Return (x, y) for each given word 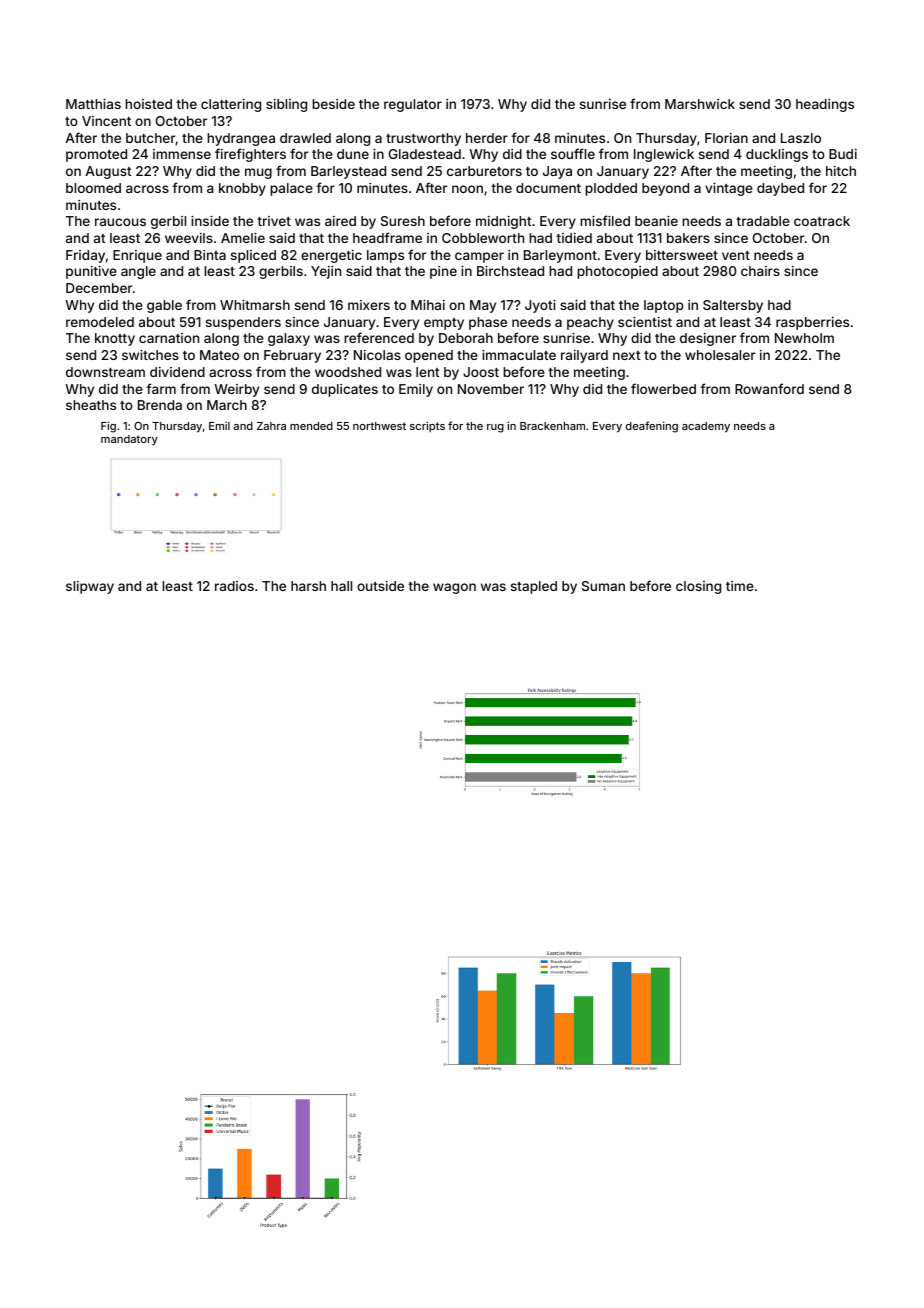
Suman (603, 586)
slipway (90, 587)
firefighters (250, 155)
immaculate (519, 355)
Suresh (403, 221)
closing (698, 587)
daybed (780, 189)
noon (467, 189)
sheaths (91, 405)
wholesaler (720, 355)
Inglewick (664, 155)
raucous (120, 222)
